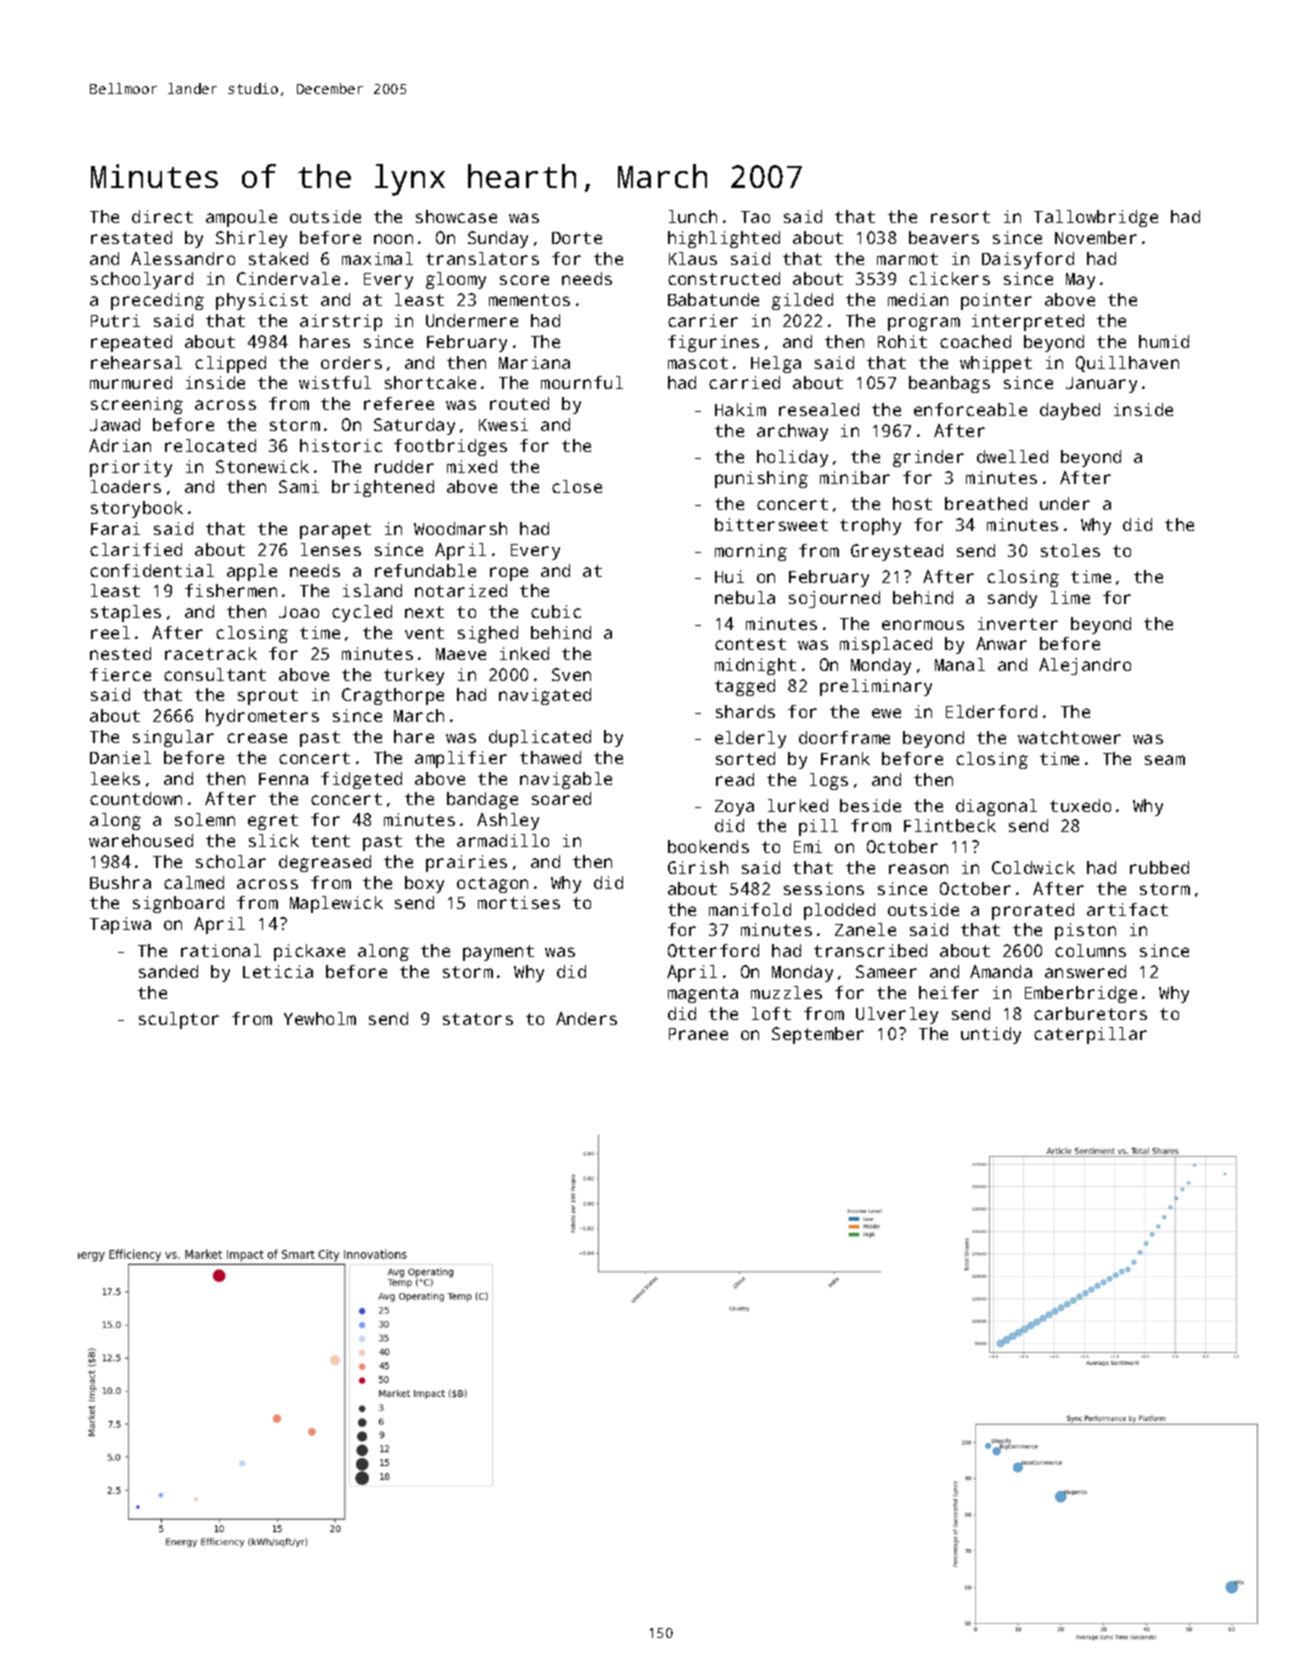 This document has width=1296, height=1678. I want to click on sorted, so click(745, 758).
